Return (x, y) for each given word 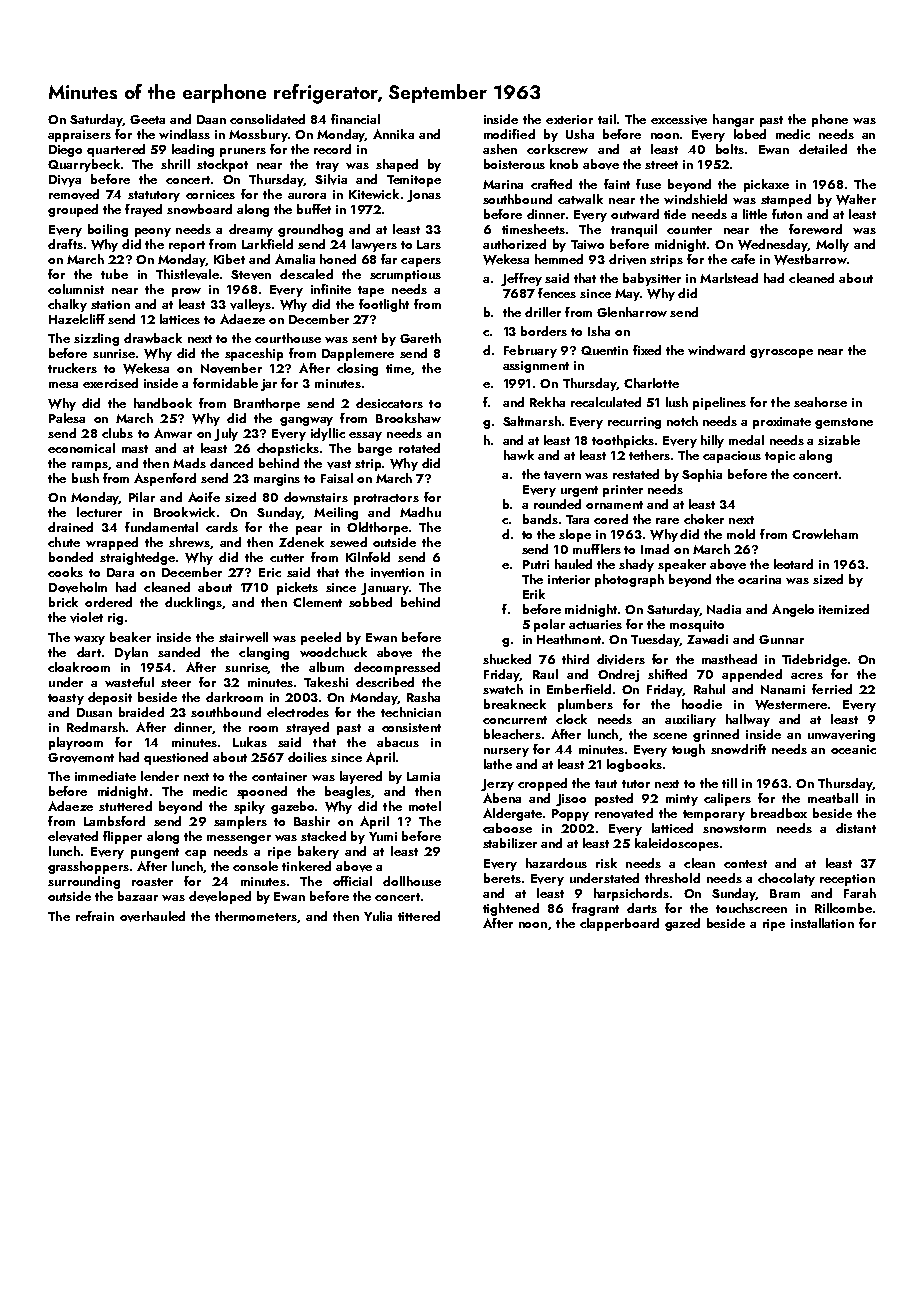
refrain (95, 916)
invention (397, 573)
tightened (511, 909)
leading (193, 150)
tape (371, 291)
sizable (839, 440)
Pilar (142, 497)
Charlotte (651, 383)
